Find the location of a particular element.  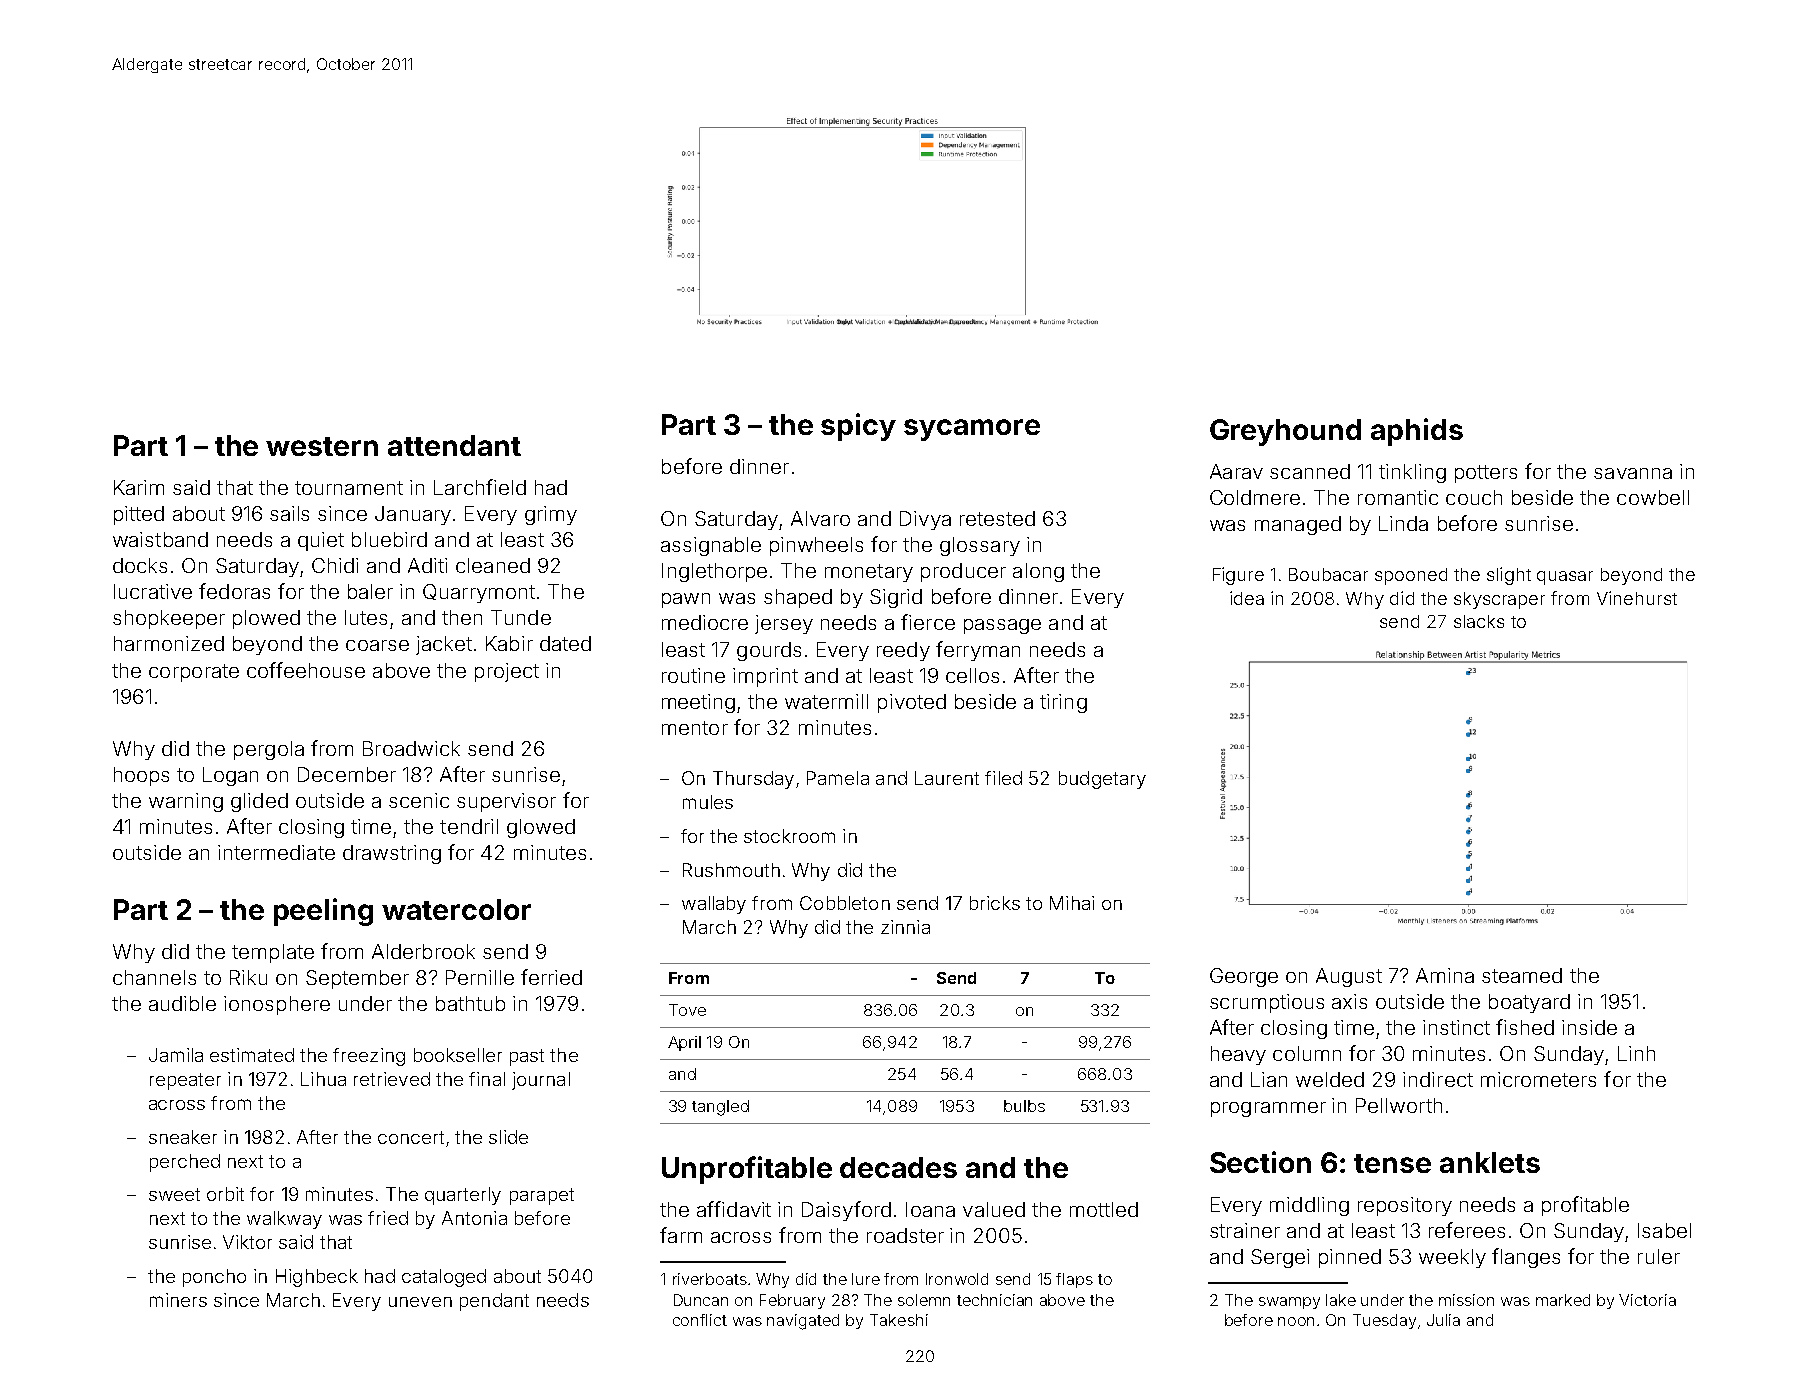

reedy is located at coordinates (903, 651).
